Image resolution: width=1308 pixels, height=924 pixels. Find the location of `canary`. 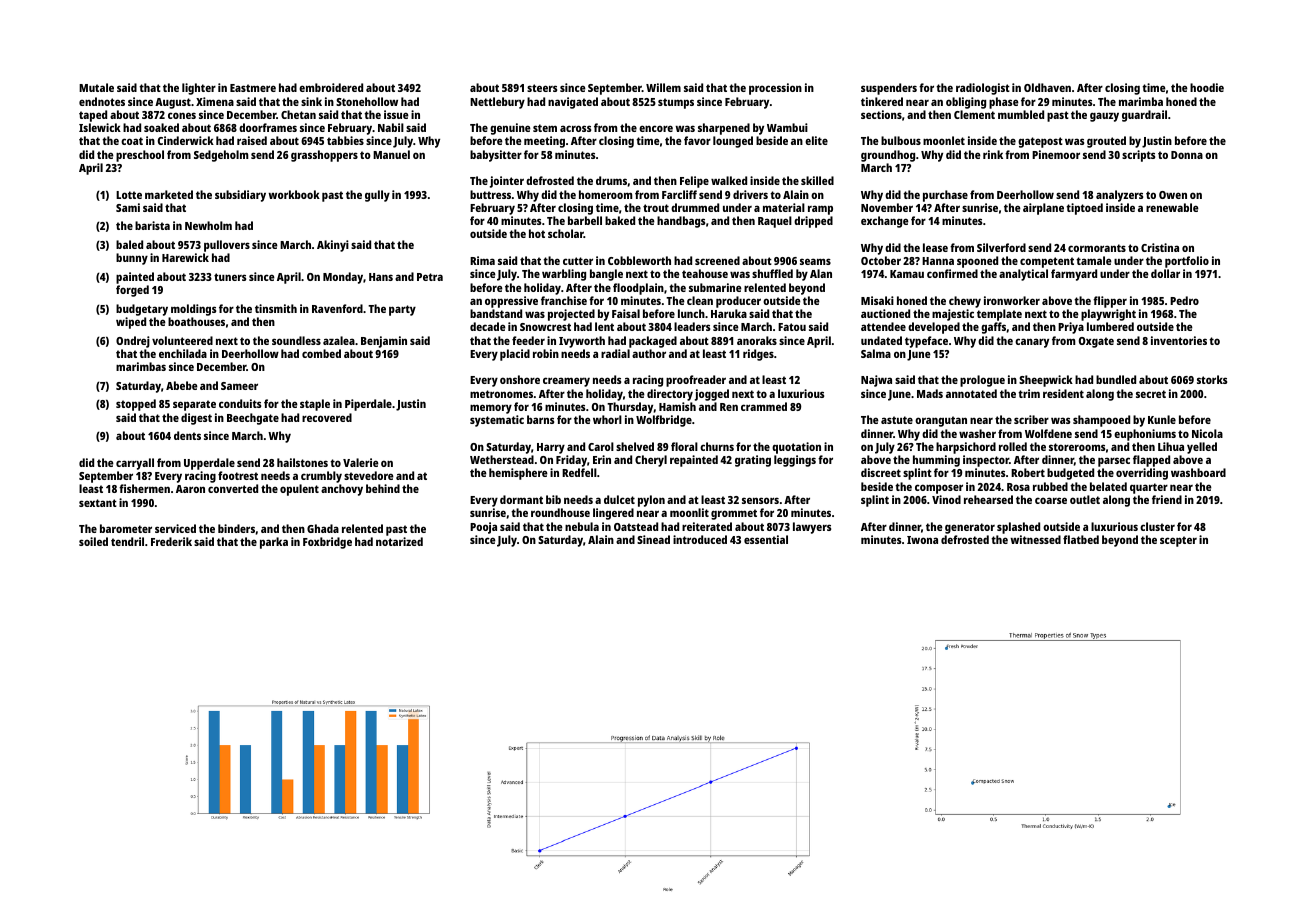

canary is located at coordinates (1032, 343).
